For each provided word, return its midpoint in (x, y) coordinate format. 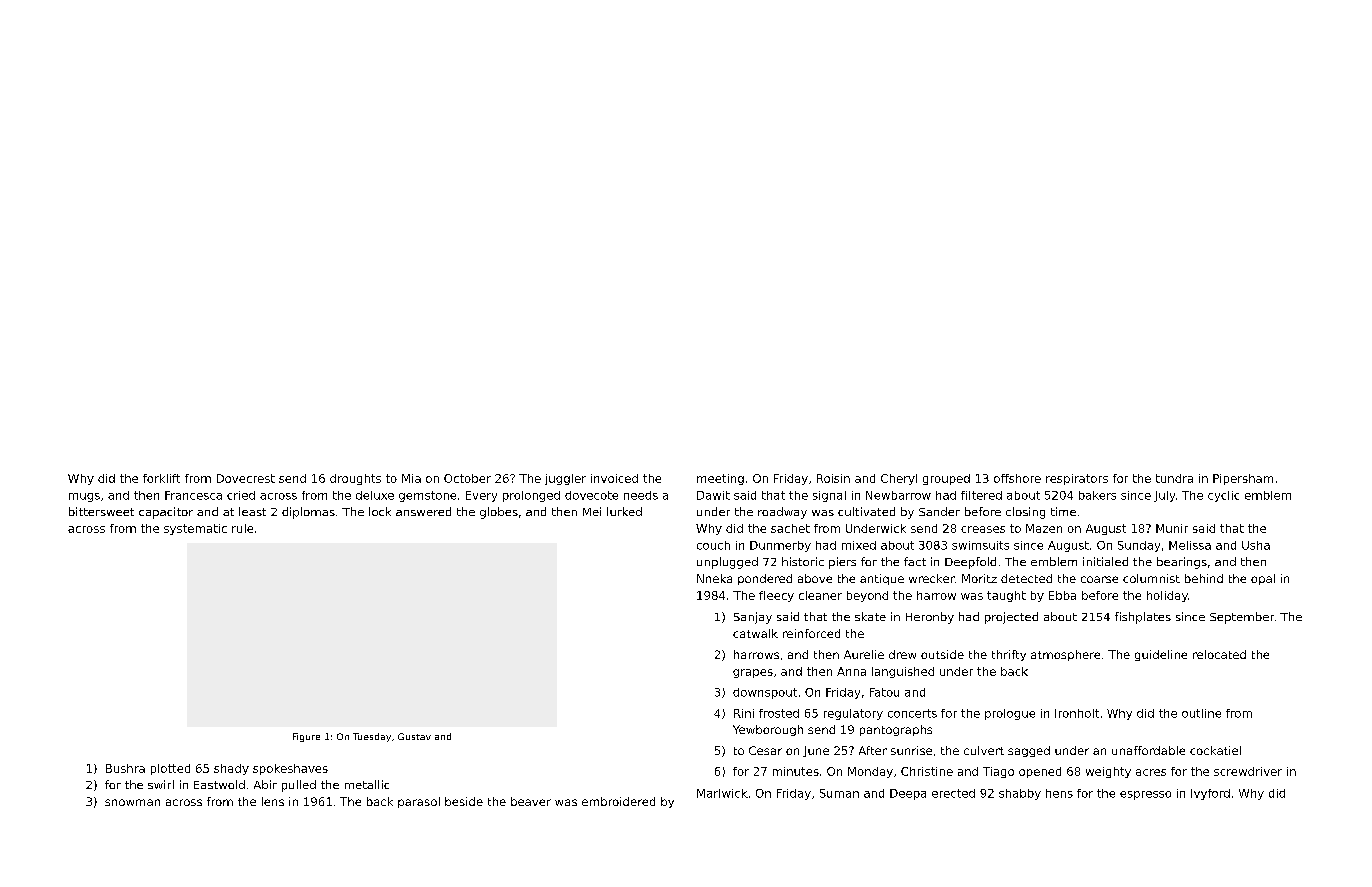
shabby (1020, 794)
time (1063, 511)
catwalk (755, 633)
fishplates (1143, 618)
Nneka (714, 578)
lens (273, 801)
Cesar (765, 750)
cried (241, 495)
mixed (859, 545)
